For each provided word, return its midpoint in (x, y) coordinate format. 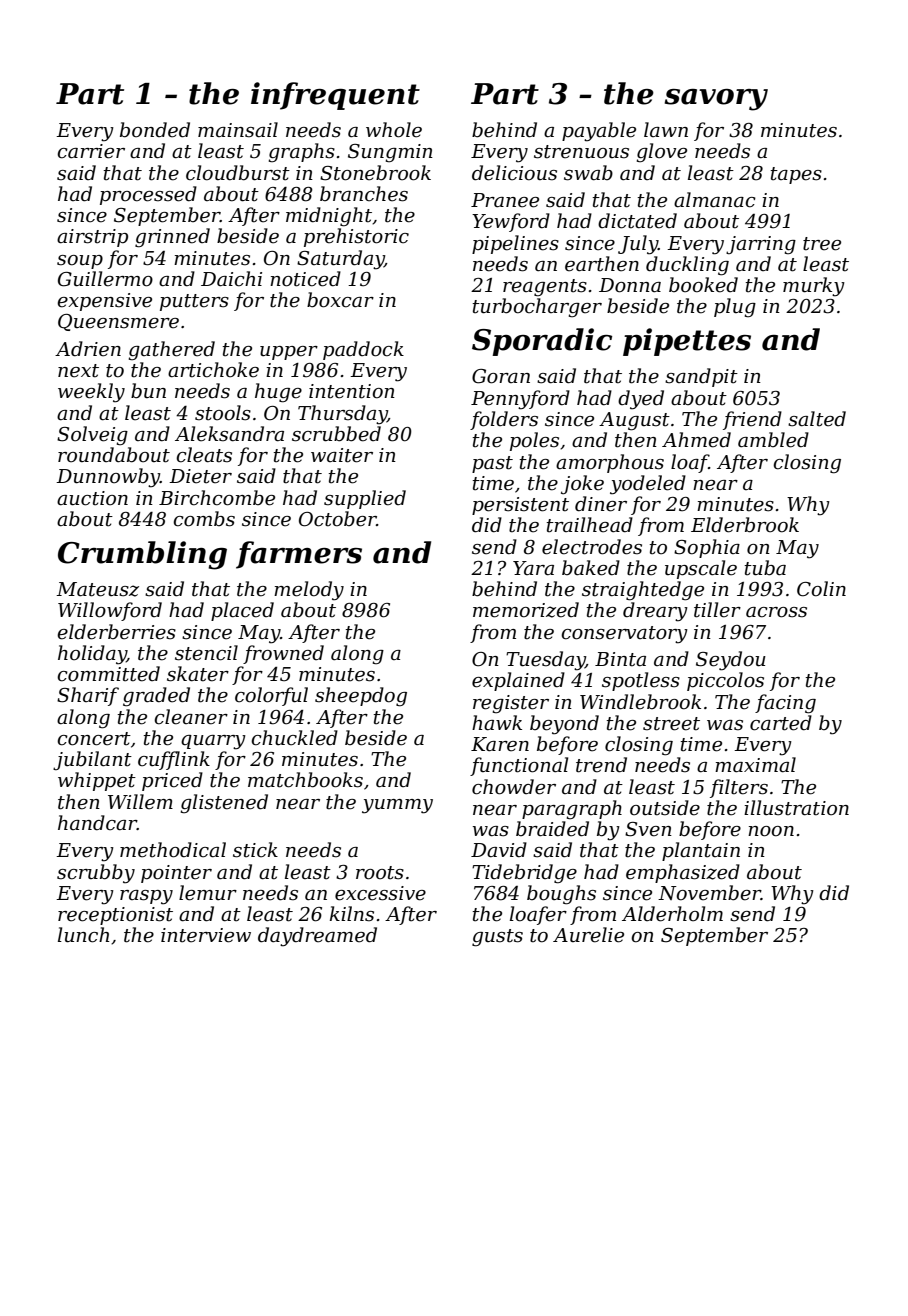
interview (206, 935)
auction (92, 498)
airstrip (92, 238)
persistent (520, 506)
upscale (701, 569)
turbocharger (537, 308)
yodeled (648, 485)
